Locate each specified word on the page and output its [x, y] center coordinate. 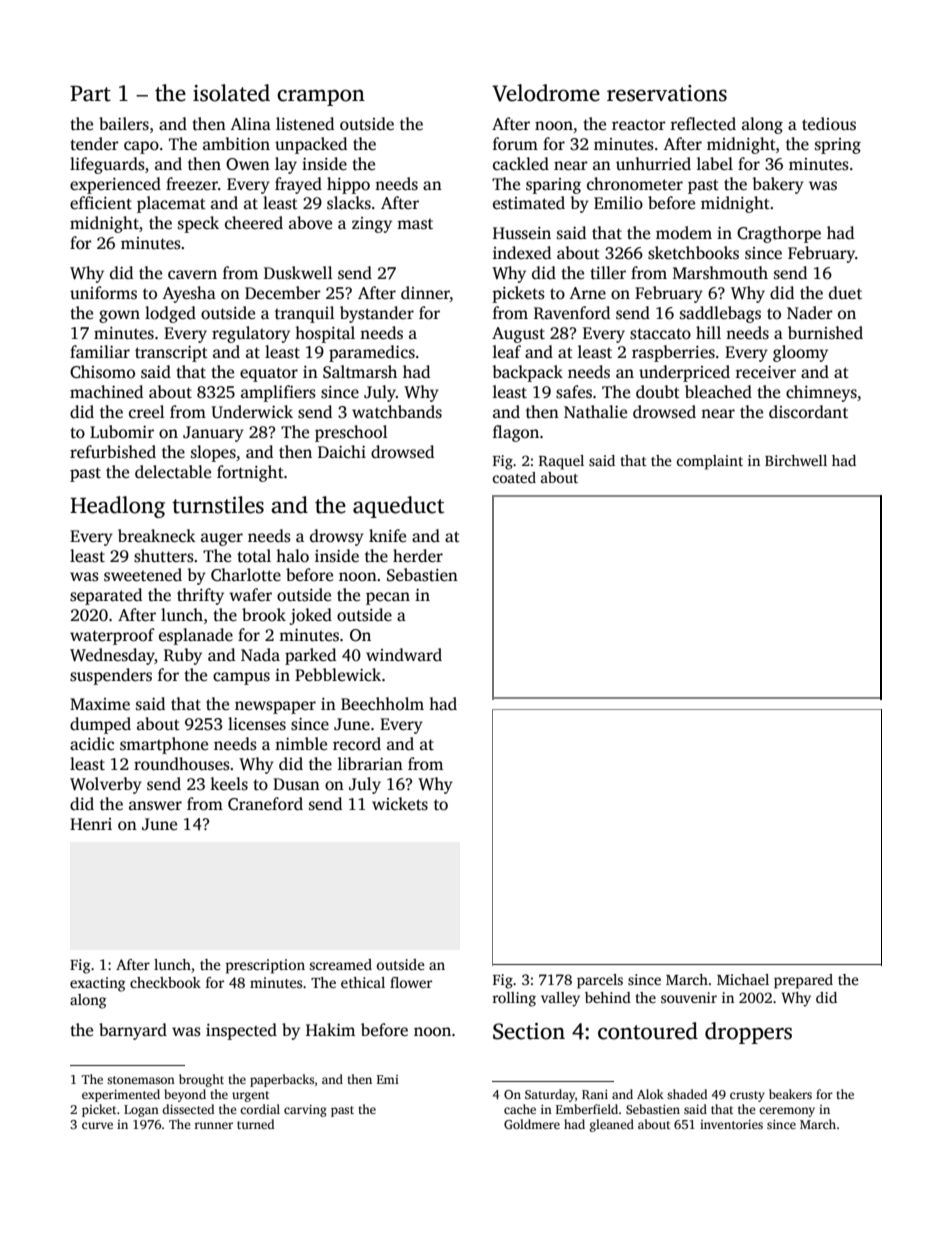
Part [90, 94]
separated [106, 596]
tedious [829, 124]
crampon [321, 97]
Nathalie [595, 411]
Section [529, 1031]
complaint [710, 462]
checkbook [165, 982]
